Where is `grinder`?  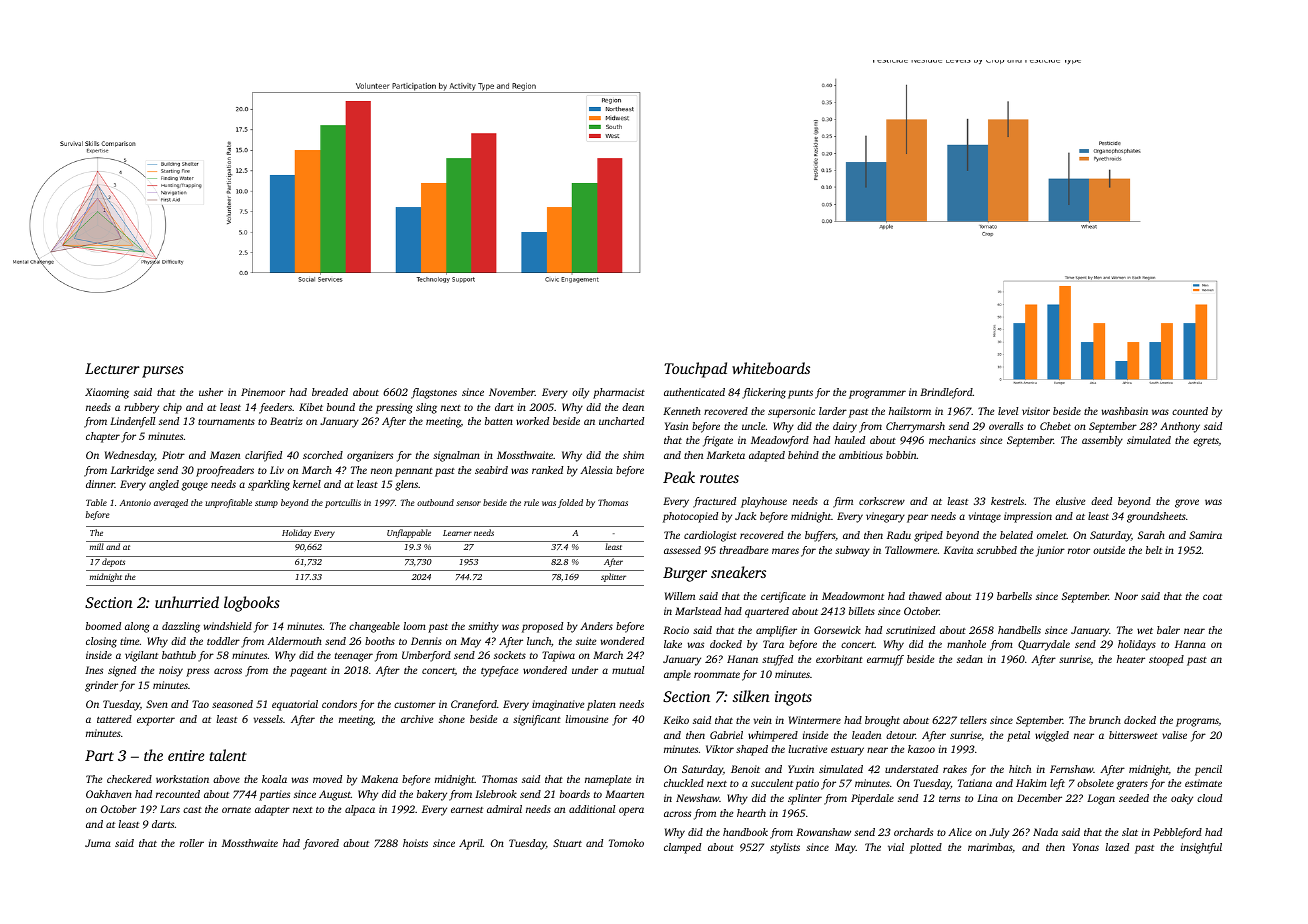 grinder is located at coordinates (101, 686).
